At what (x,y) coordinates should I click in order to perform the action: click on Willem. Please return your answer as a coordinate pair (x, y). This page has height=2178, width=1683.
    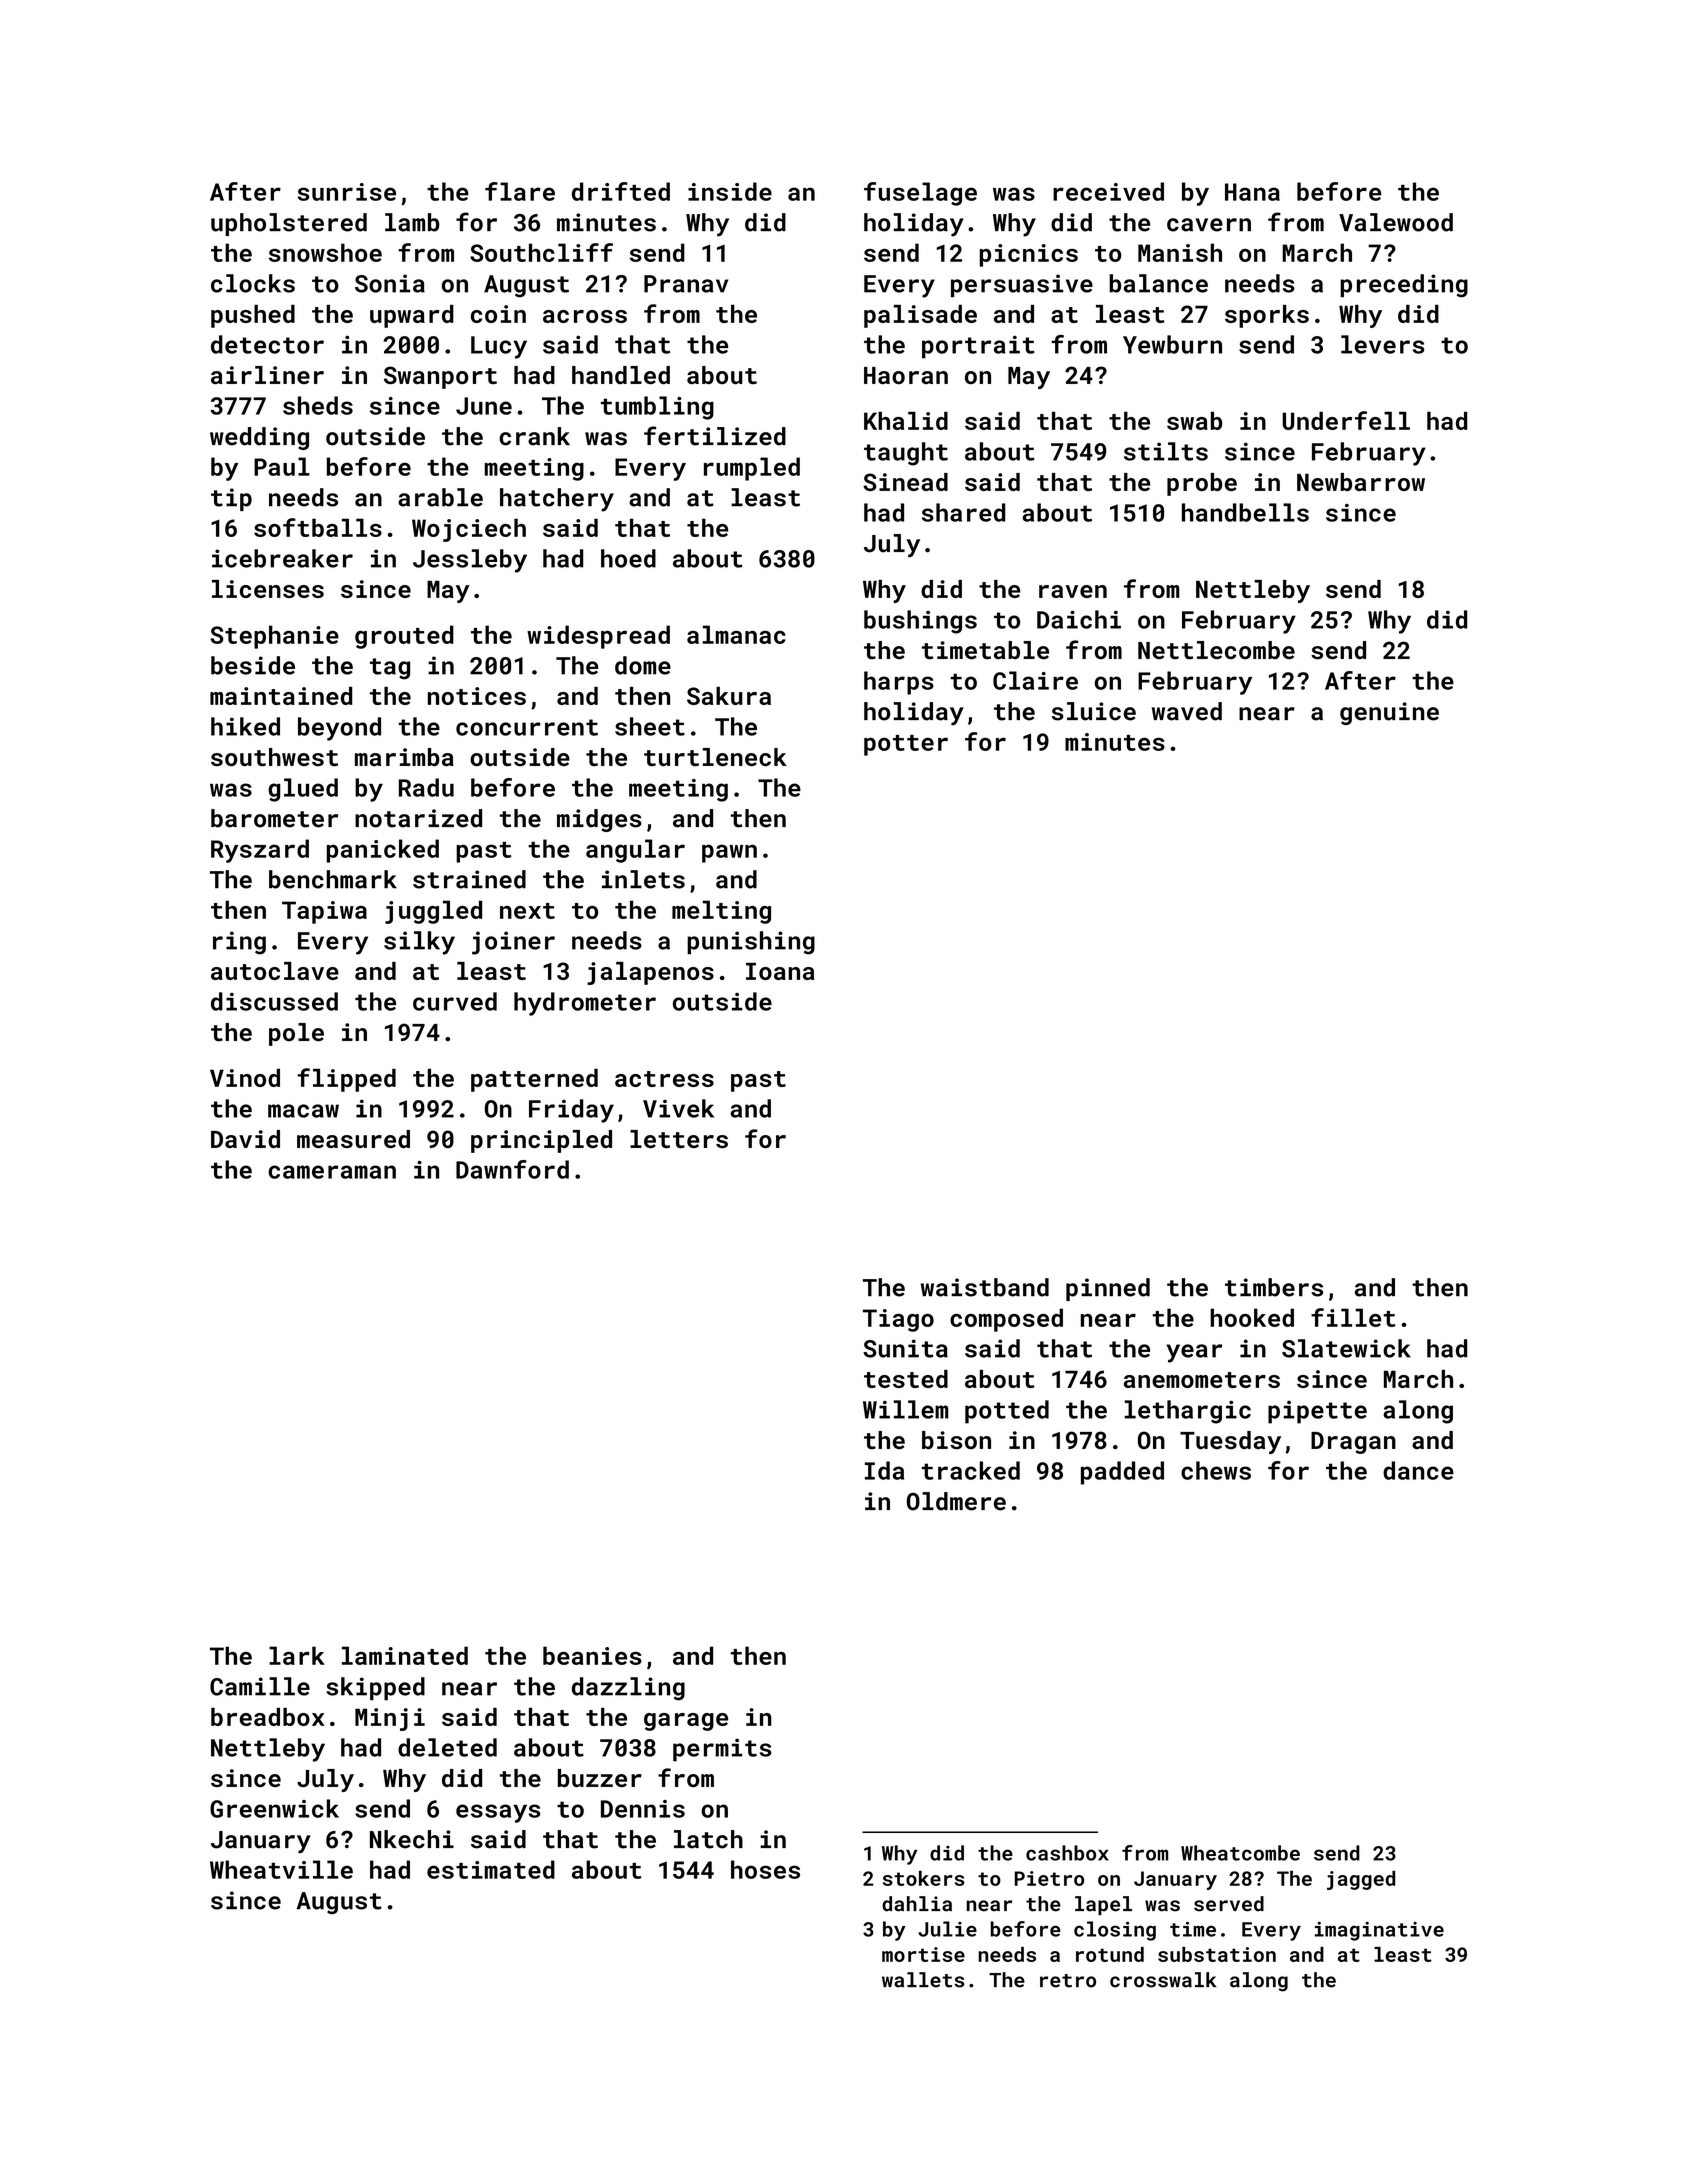
    Looking at the image, I should click on (905, 1409).
